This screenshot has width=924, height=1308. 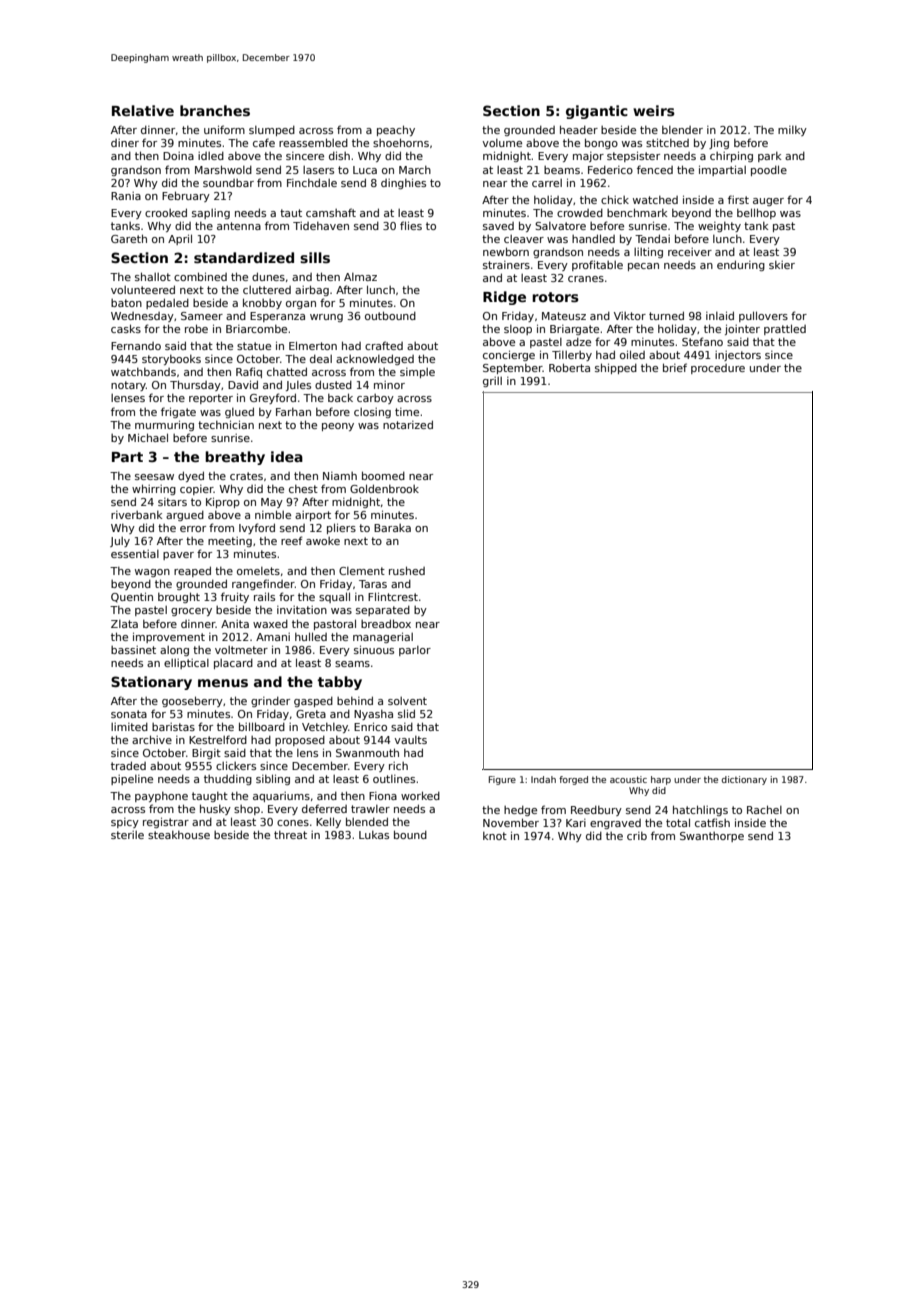 What do you see at coordinates (367, 752) in the screenshot?
I see `Swanmouth` at bounding box center [367, 752].
